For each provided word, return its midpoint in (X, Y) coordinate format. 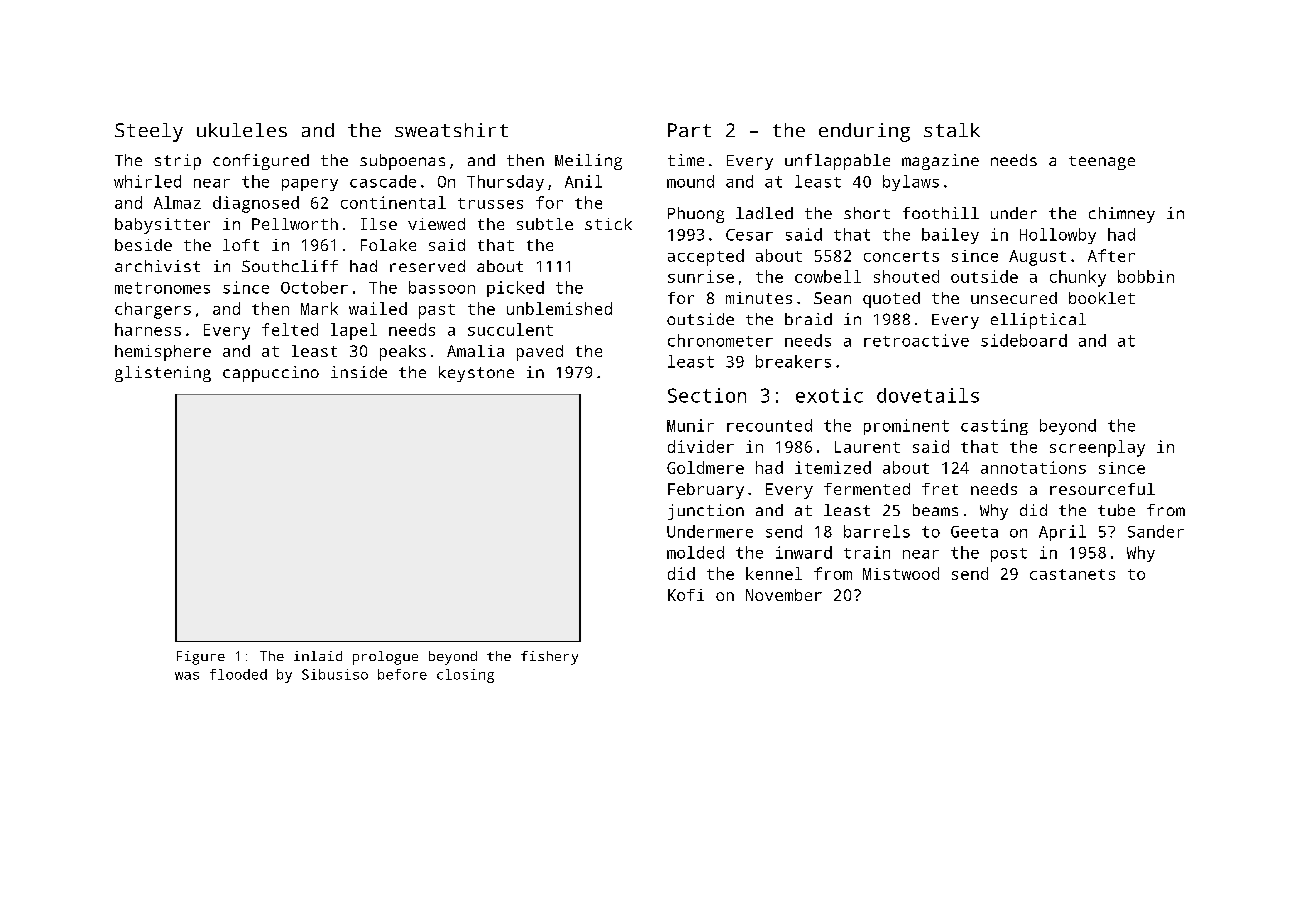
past (437, 311)
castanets (1072, 574)
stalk (952, 130)
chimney (1122, 215)
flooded (238, 674)
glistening (163, 374)
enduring (864, 132)
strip (178, 162)
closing (465, 676)
